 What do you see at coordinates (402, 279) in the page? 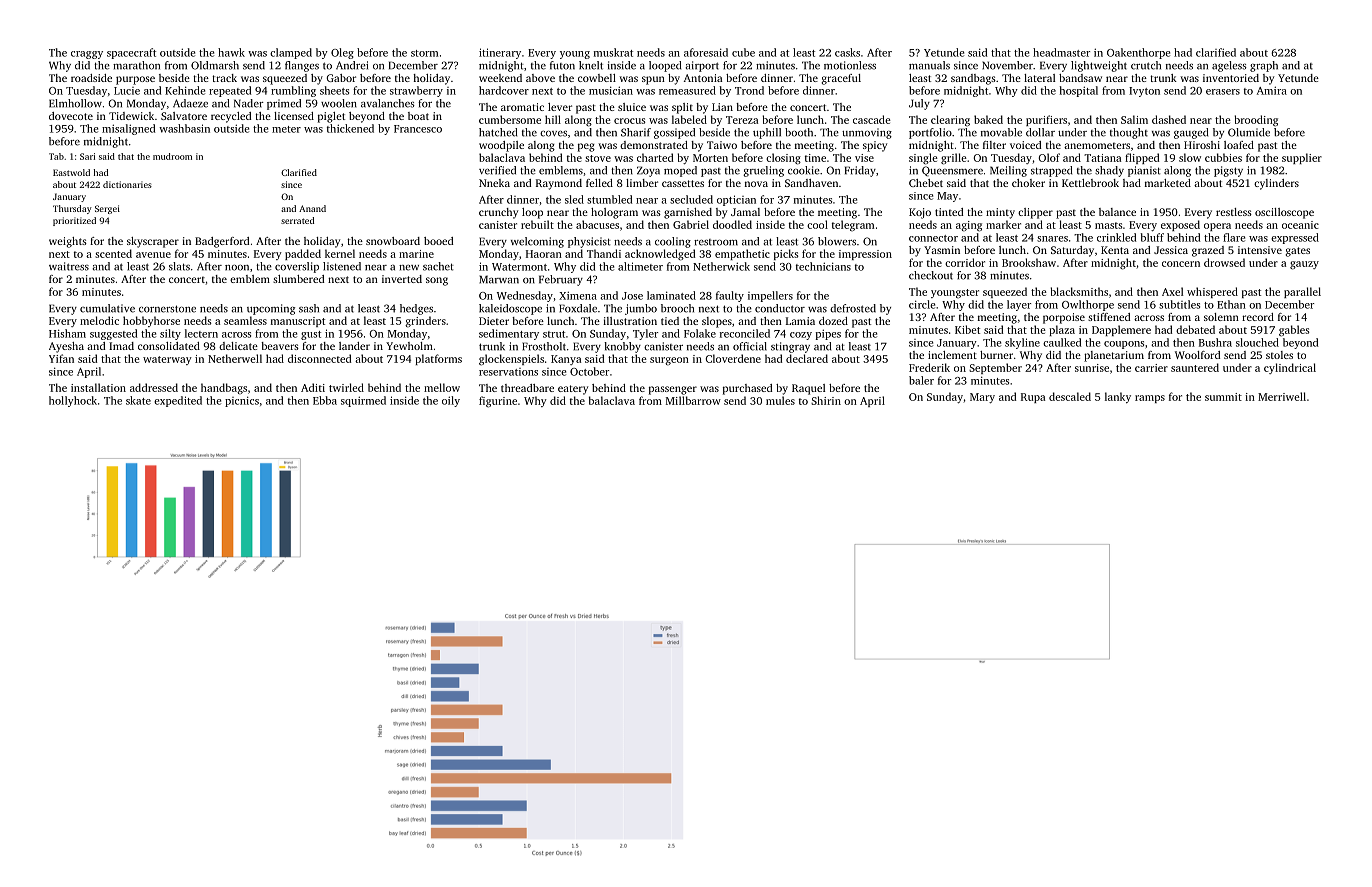
I see `inverted` at bounding box center [402, 279].
